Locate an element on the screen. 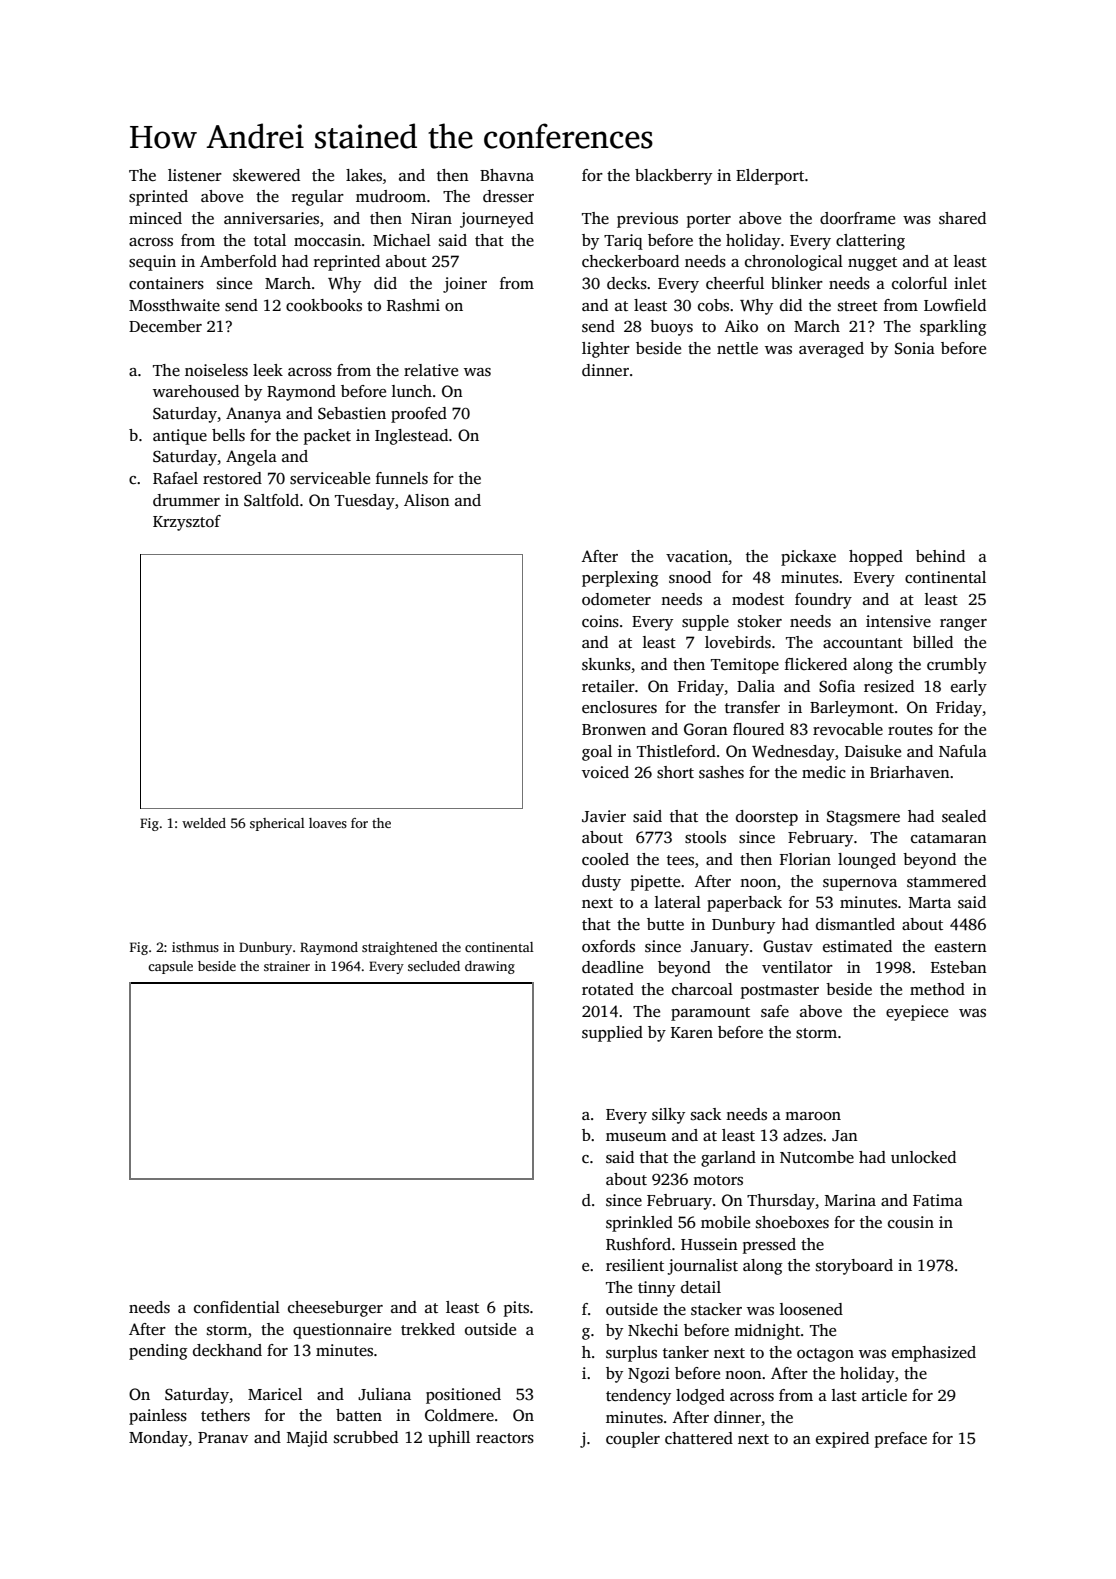  strainer is located at coordinates (287, 966).
